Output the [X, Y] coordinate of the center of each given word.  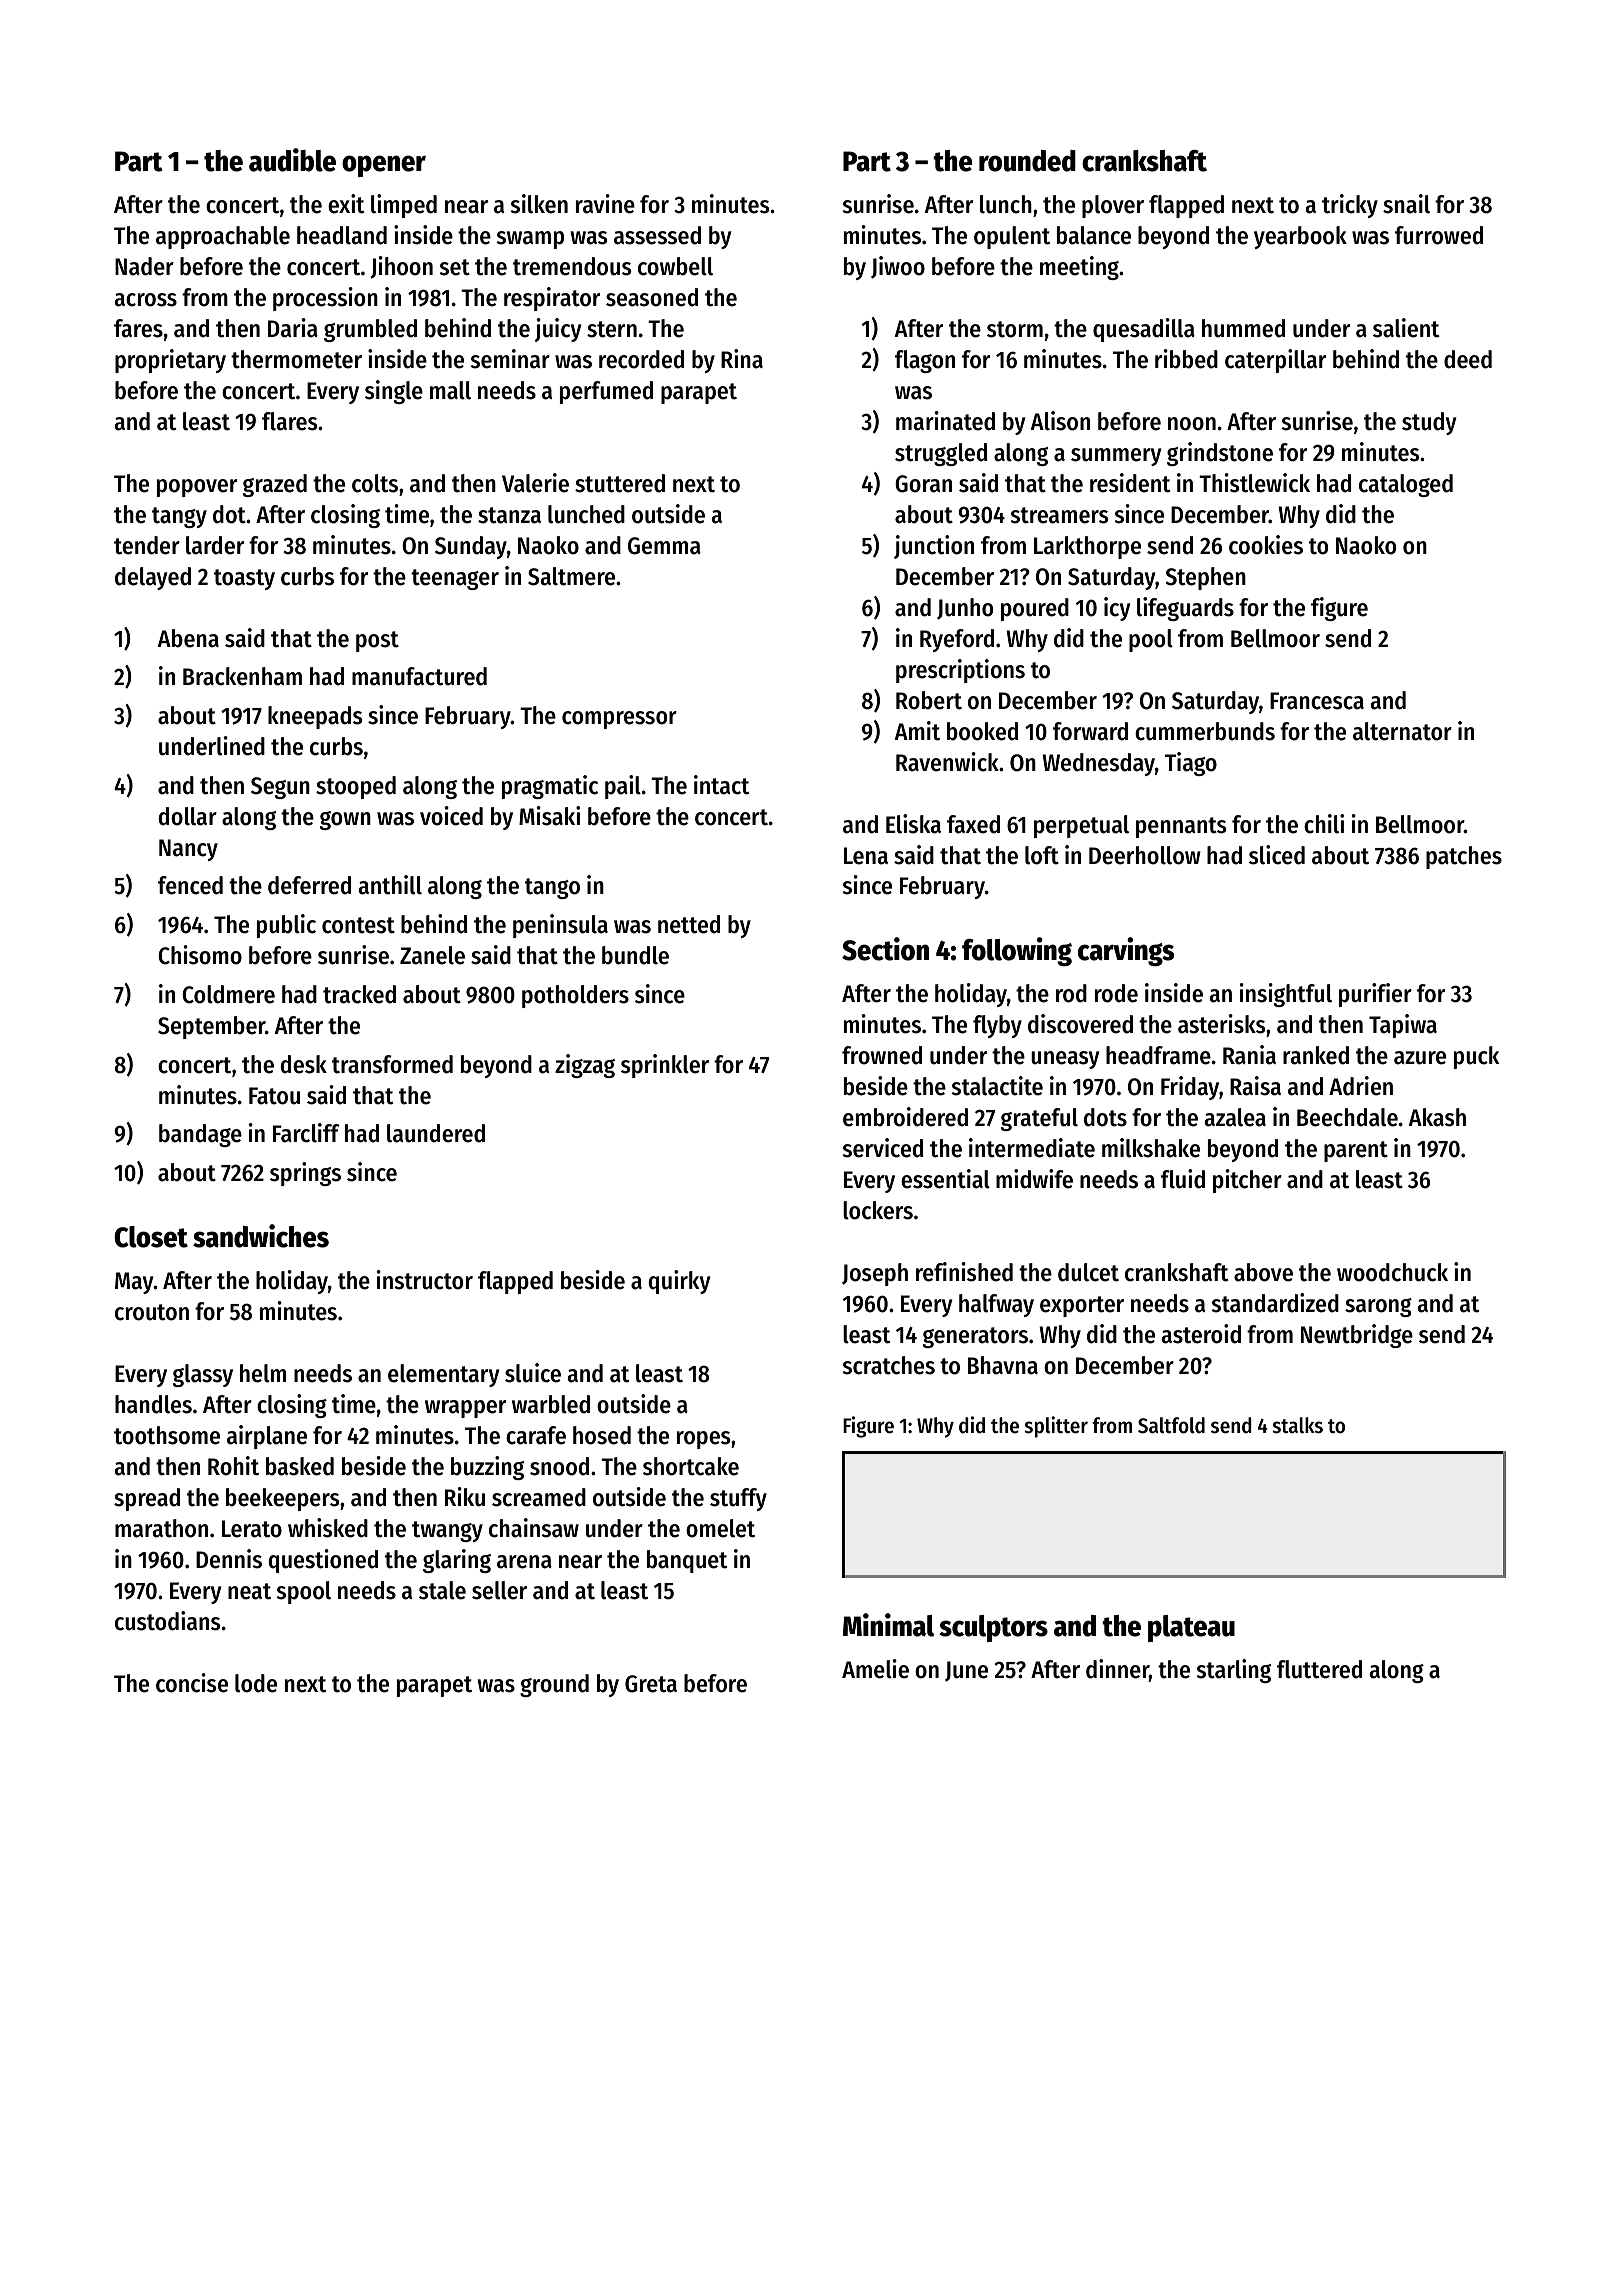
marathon [161, 1528]
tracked [359, 994]
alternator [1402, 731]
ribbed [1186, 359]
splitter [1056, 1427]
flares [289, 421]
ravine [605, 204]
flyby [997, 1026]
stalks [1298, 1425]
